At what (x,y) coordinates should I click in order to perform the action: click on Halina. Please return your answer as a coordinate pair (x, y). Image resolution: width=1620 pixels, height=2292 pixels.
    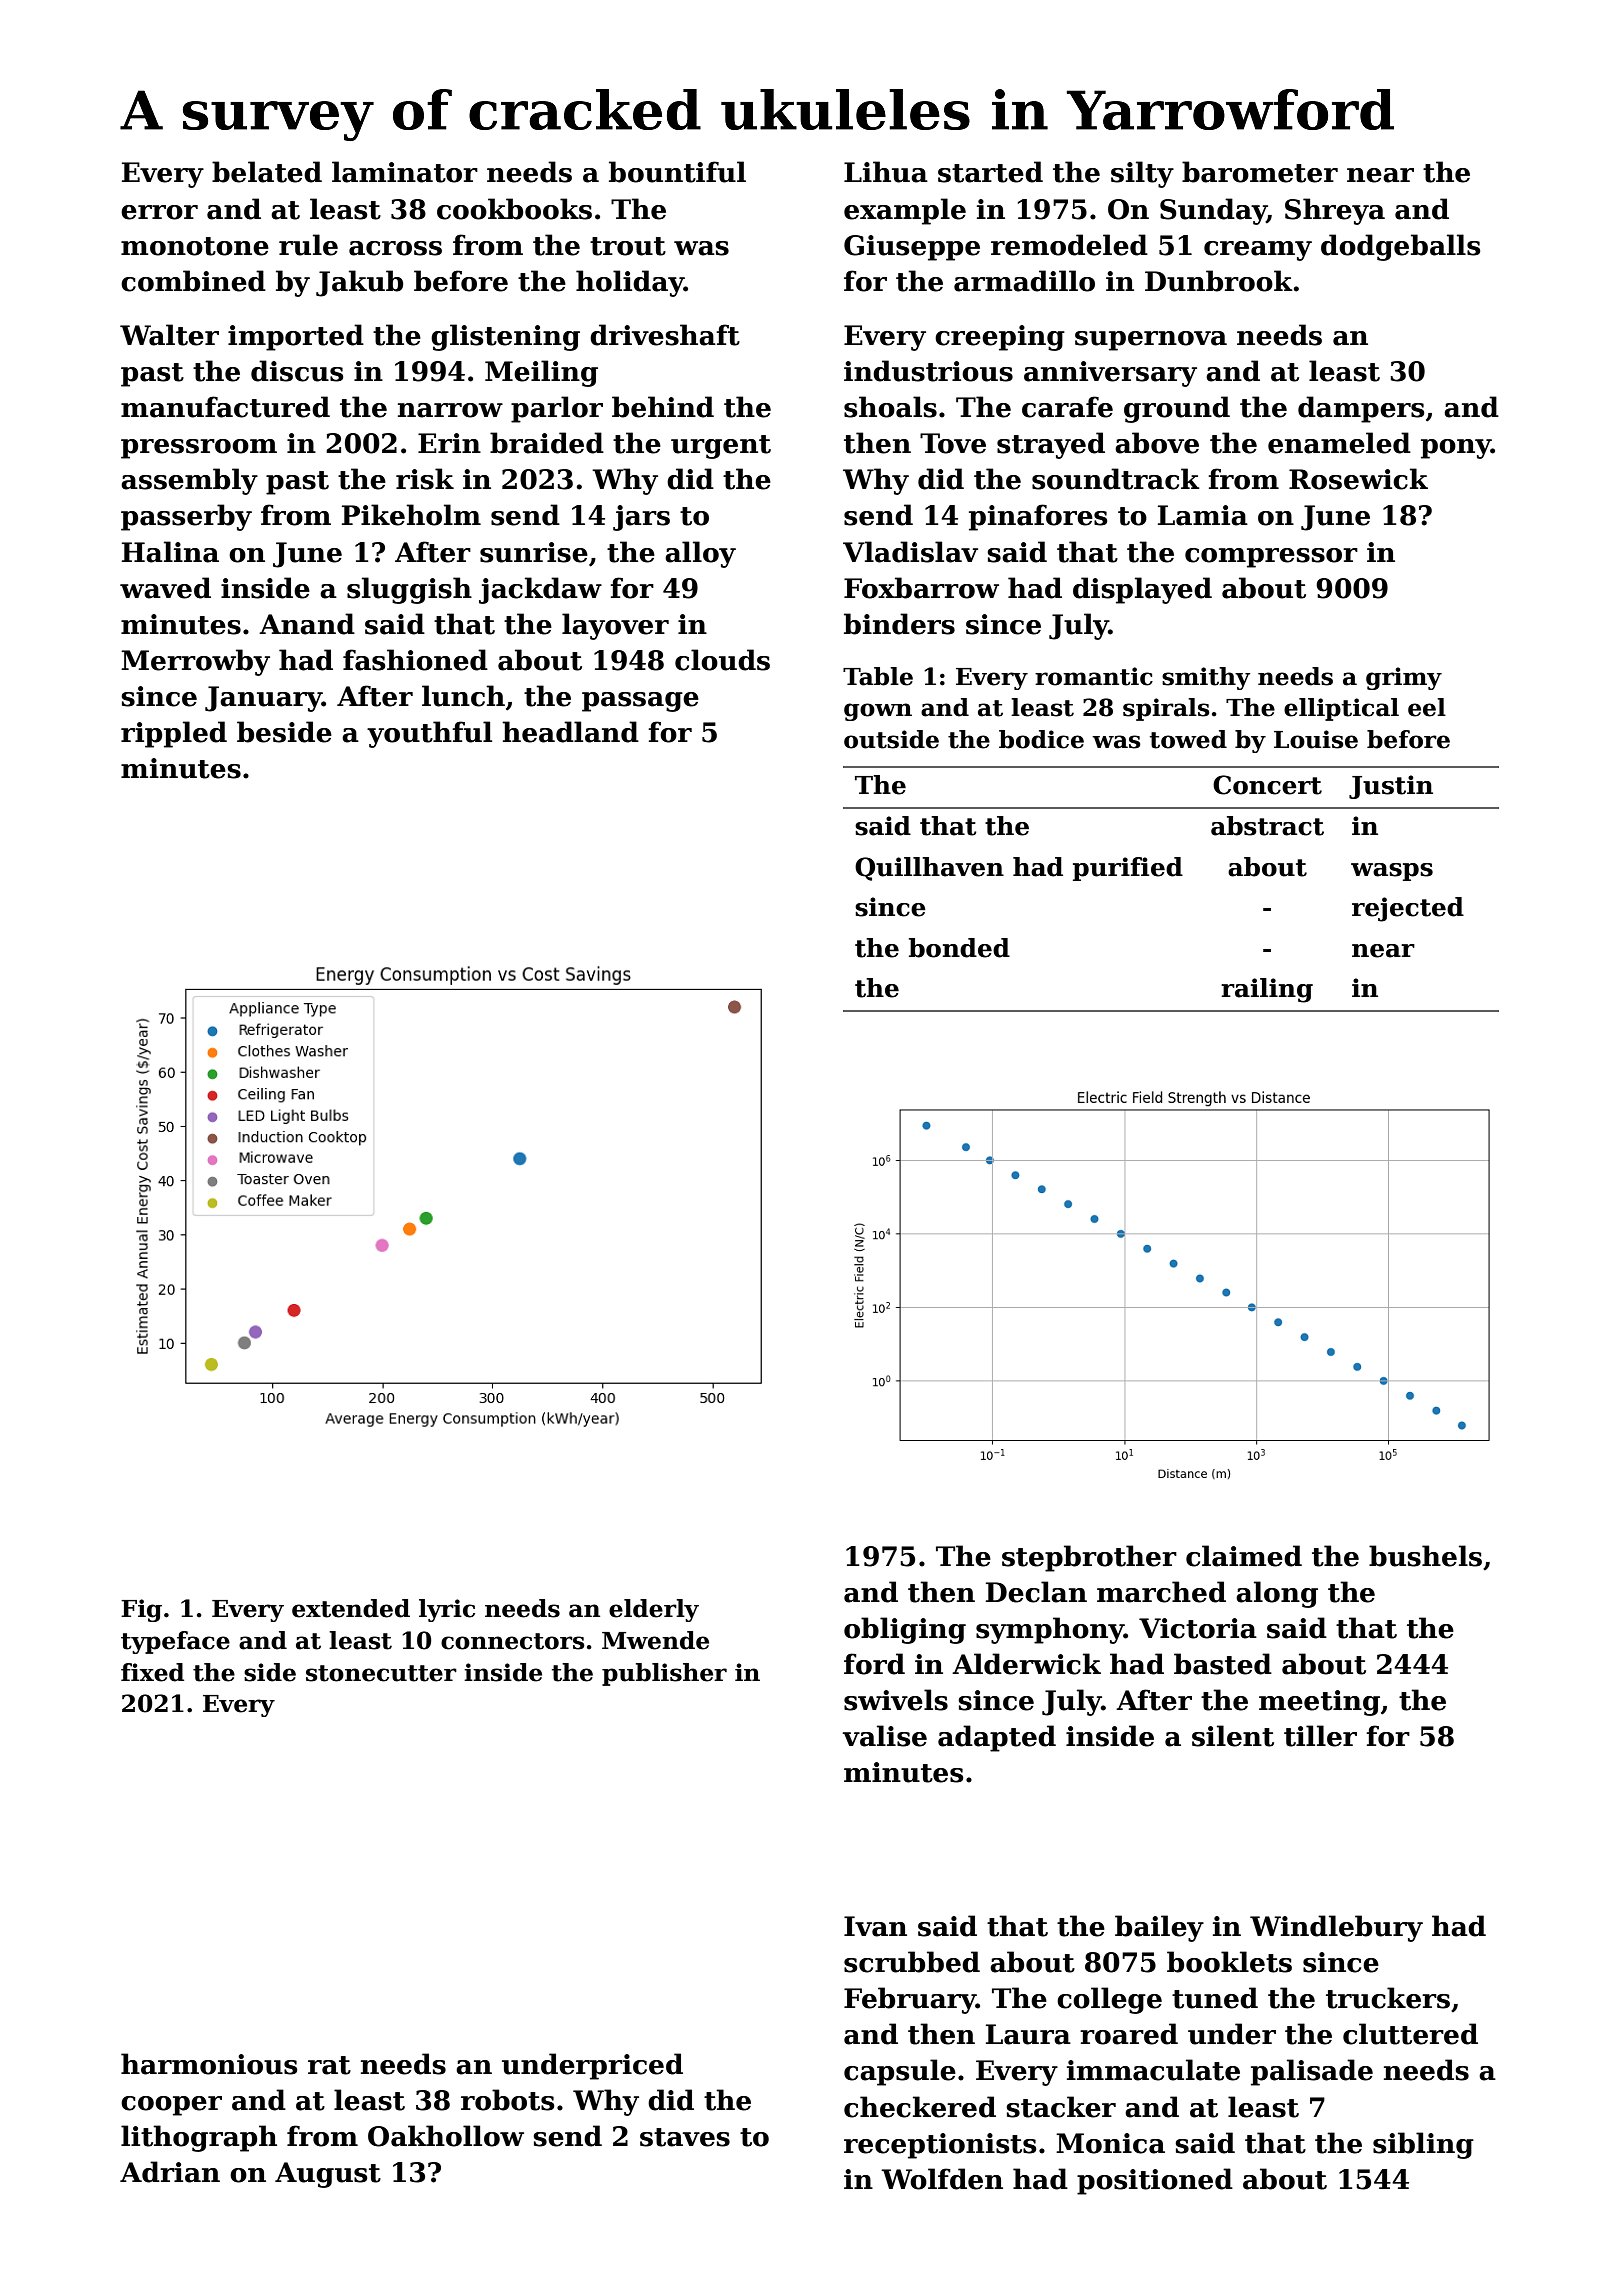
    Looking at the image, I should click on (170, 552).
